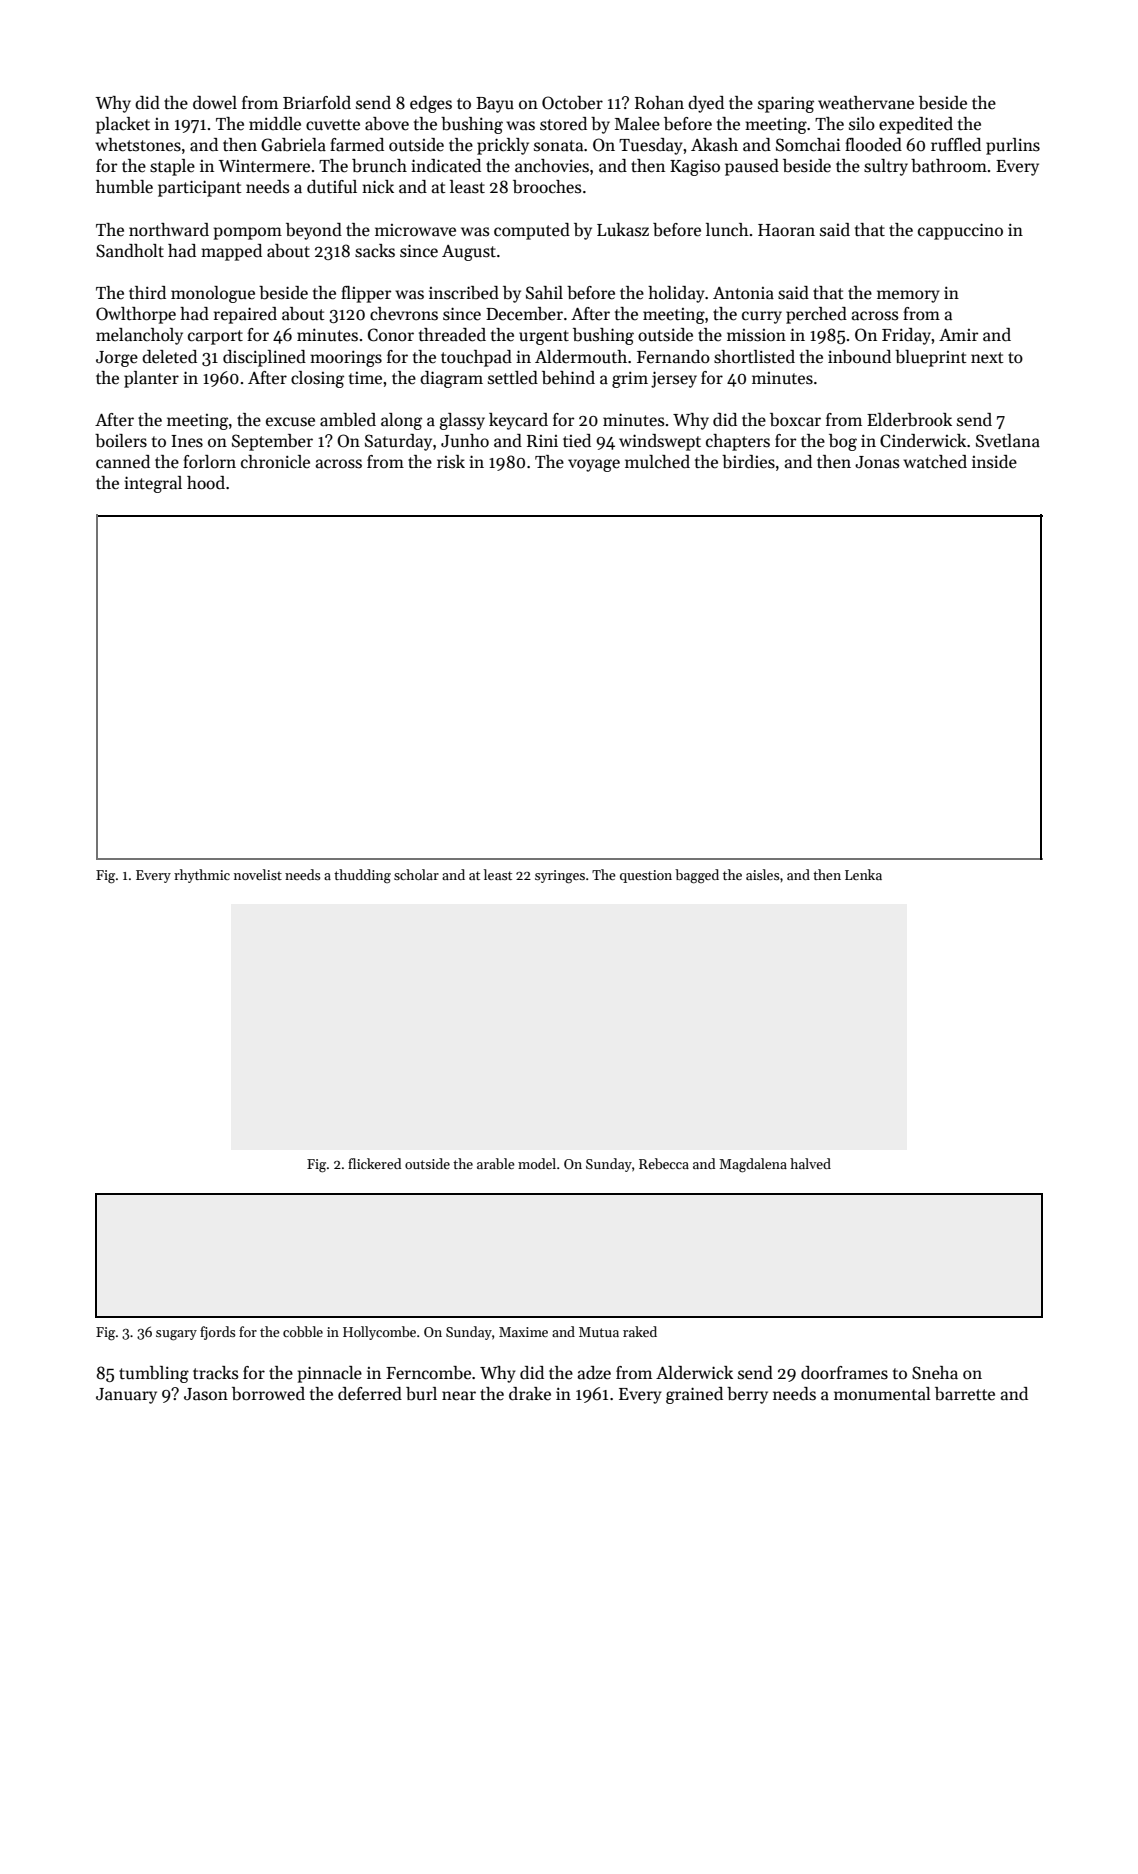  What do you see at coordinates (495, 105) in the screenshot?
I see `Bayu` at bounding box center [495, 105].
